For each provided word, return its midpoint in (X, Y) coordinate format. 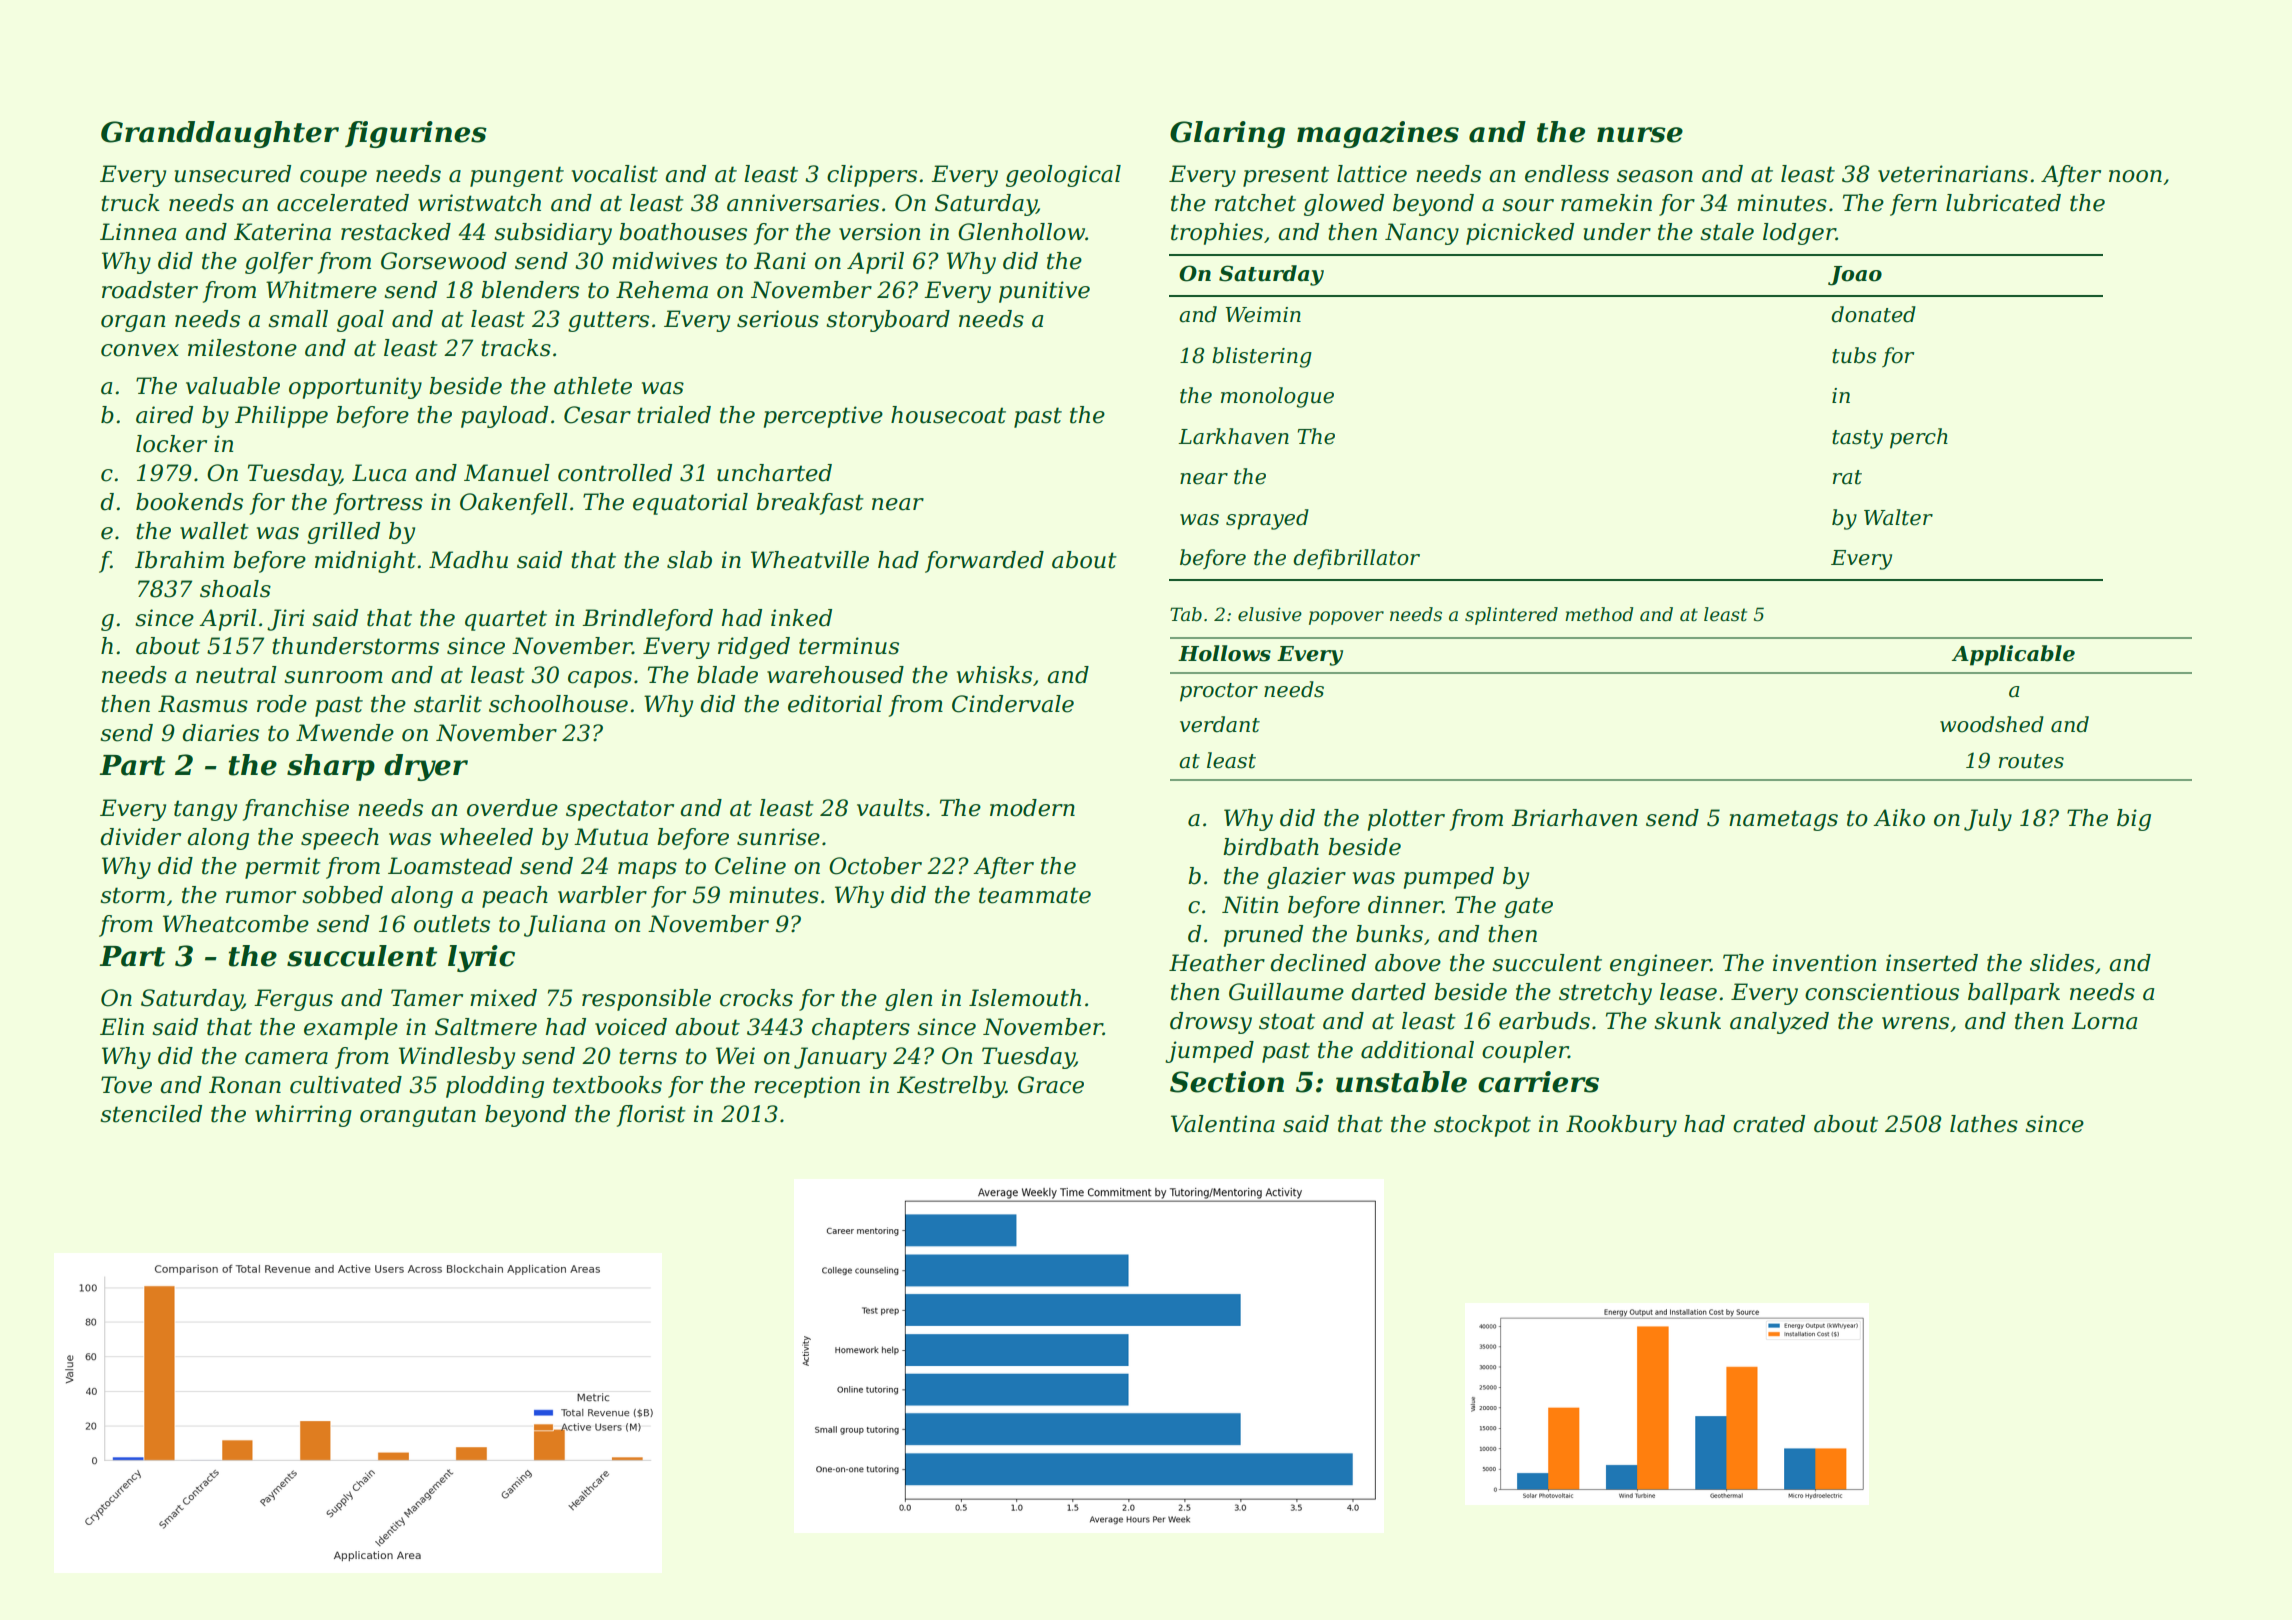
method (1599, 614)
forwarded (984, 562)
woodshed (1992, 724)
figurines (416, 134)
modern (1032, 808)
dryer (426, 767)
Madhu (468, 560)
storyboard (888, 321)
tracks (516, 348)
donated (1873, 314)
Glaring (1227, 134)
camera (286, 1058)
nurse (1640, 135)
